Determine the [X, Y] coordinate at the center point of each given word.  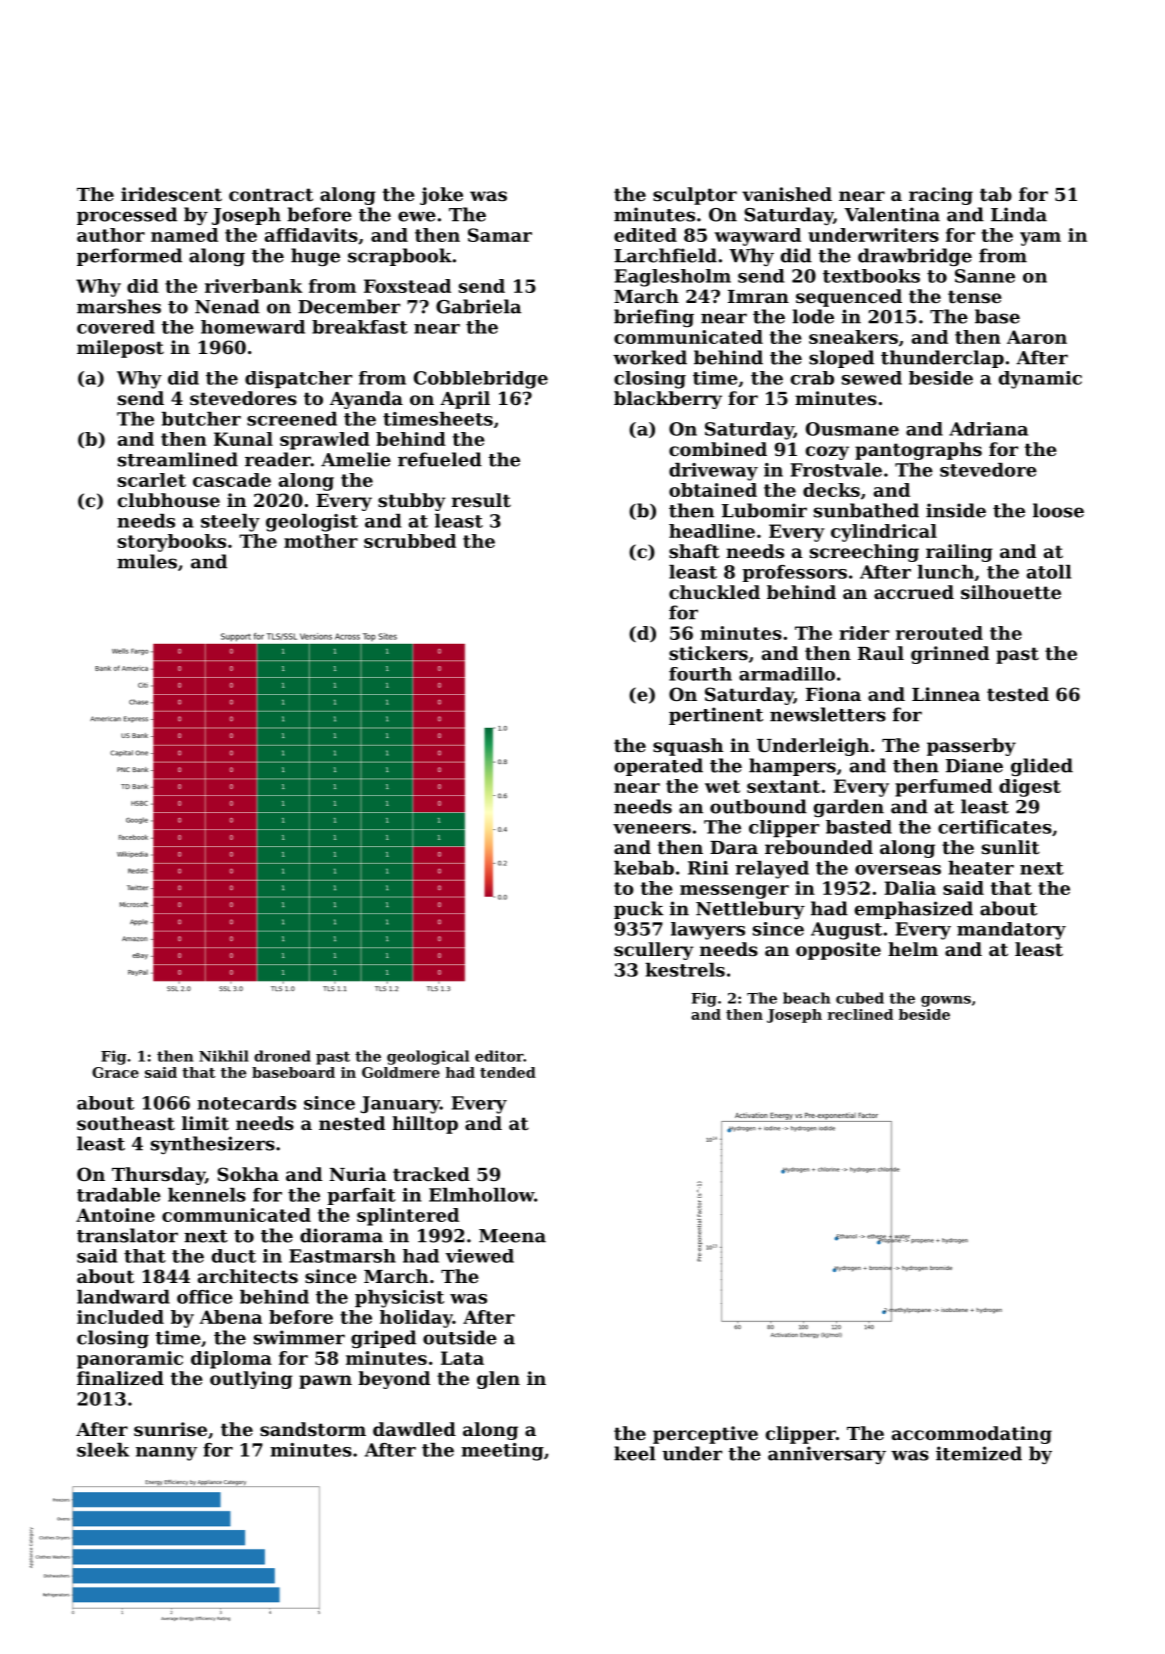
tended [508, 1072]
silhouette [1011, 592]
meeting [502, 1452]
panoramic [130, 1360]
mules [147, 561]
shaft [694, 551]
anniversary [827, 1455]
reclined [860, 1014]
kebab [644, 868]
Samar [500, 235]
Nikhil [224, 1056]
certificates [995, 827]
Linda [1019, 214]
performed [129, 257]
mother [321, 541]
